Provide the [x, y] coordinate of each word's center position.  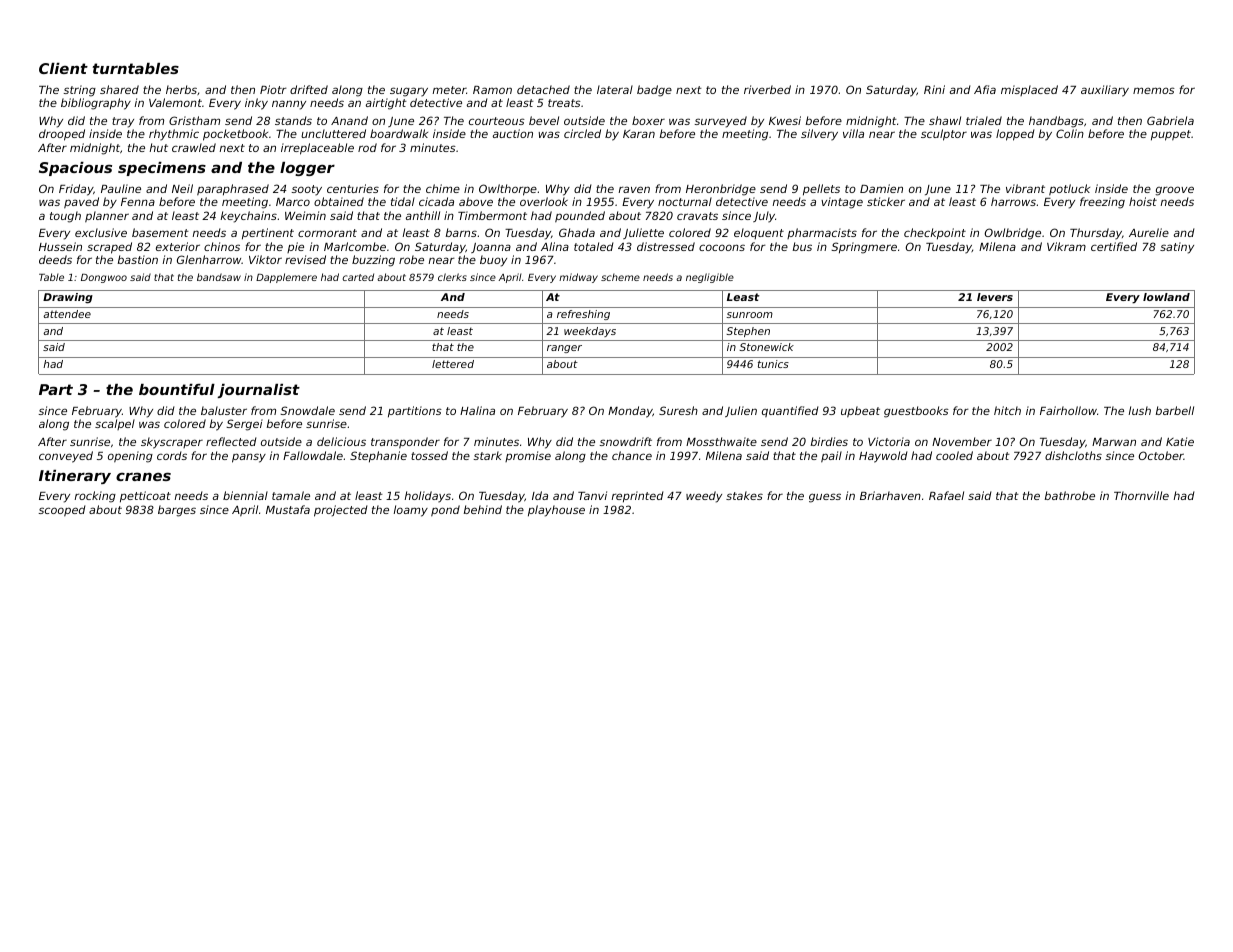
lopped [1015, 135]
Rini [934, 89]
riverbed [767, 89]
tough [65, 217]
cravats [697, 216]
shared [119, 89]
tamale [291, 495]
